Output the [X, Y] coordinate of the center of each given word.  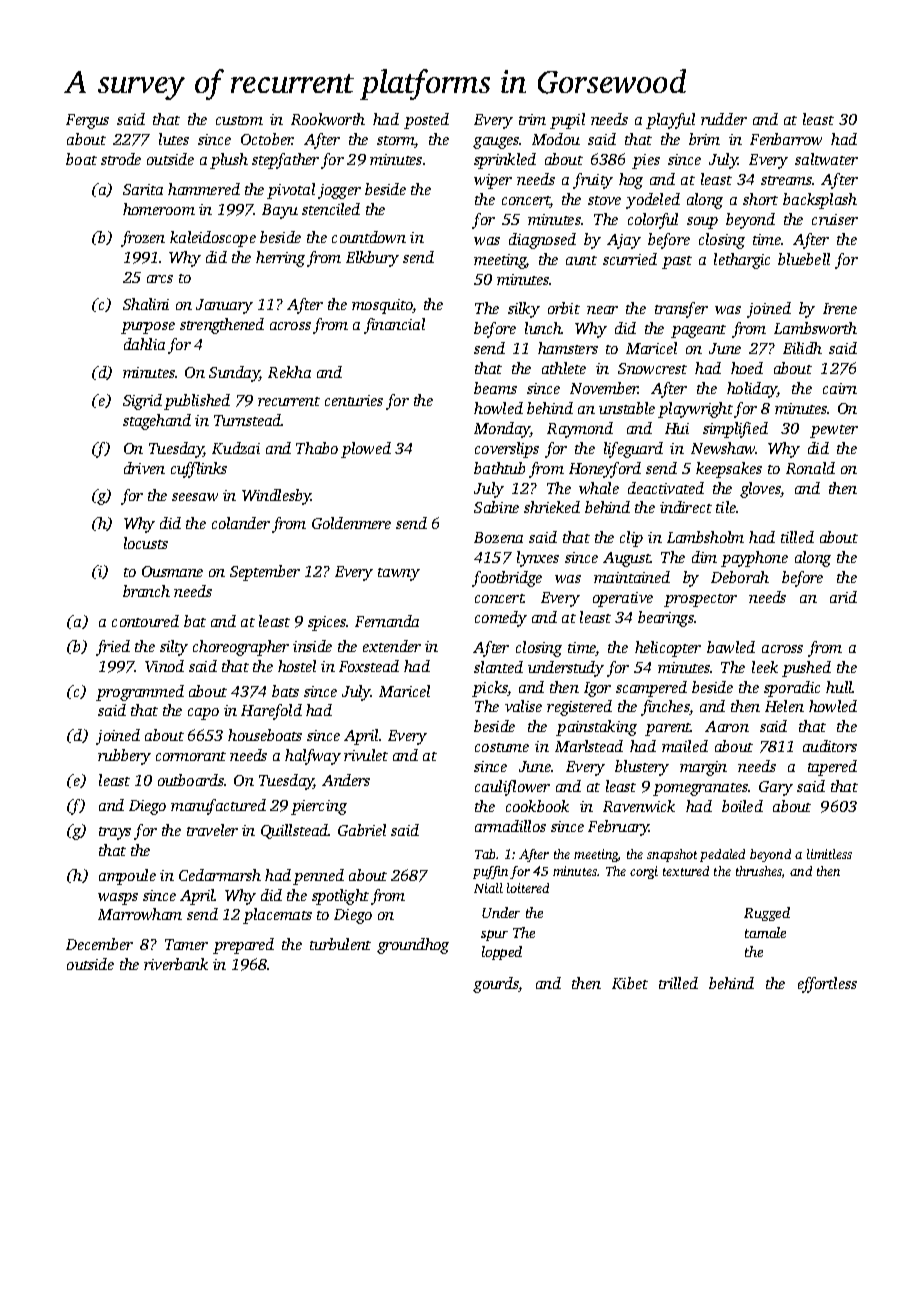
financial [394, 326]
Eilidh [802, 348]
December [99, 944]
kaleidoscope [213, 239]
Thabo [317, 448]
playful [670, 121]
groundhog [413, 946]
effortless [827, 985]
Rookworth [328, 119]
